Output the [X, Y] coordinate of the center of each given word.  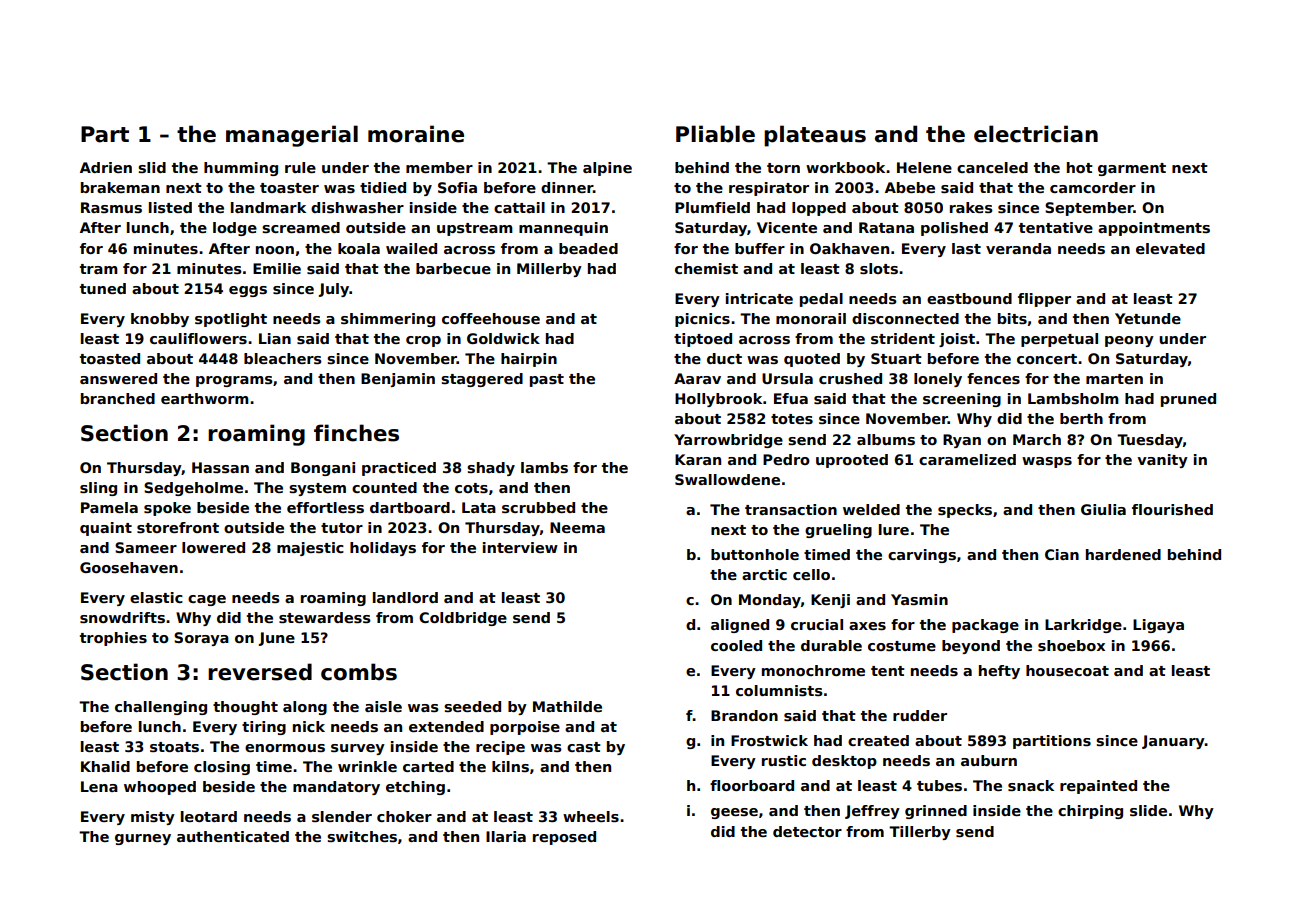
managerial [292, 136]
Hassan [220, 467]
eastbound [969, 298]
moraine [416, 134]
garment [1132, 169]
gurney [143, 839]
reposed [564, 838]
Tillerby [920, 833]
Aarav [697, 378]
